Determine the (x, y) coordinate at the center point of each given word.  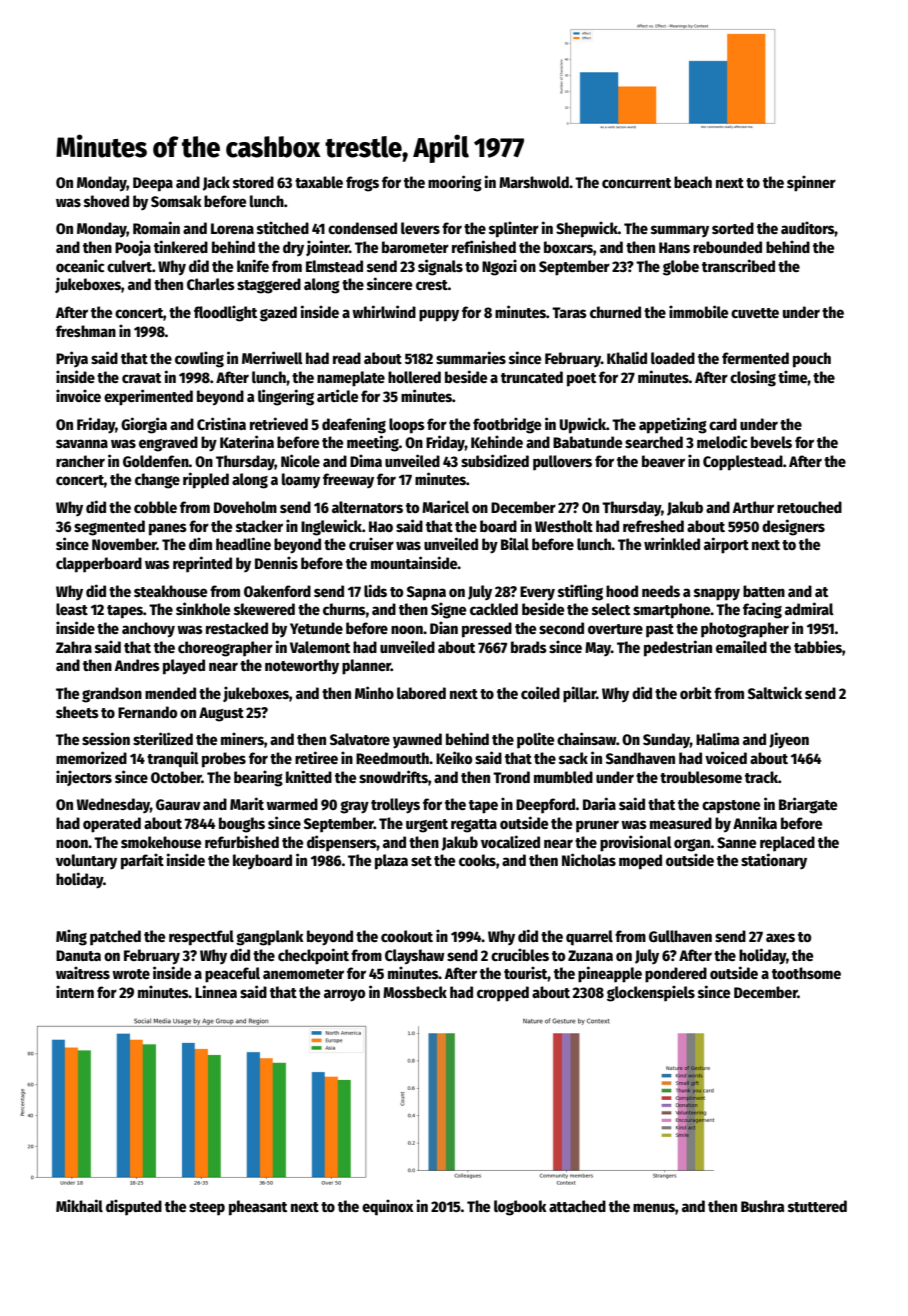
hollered (414, 377)
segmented (109, 528)
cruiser (371, 543)
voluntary (86, 861)
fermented (755, 358)
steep (207, 1209)
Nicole (300, 460)
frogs (362, 184)
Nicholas (589, 859)
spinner (811, 183)
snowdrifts (393, 776)
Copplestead (743, 463)
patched (115, 938)
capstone (731, 807)
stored (253, 182)
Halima (718, 738)
